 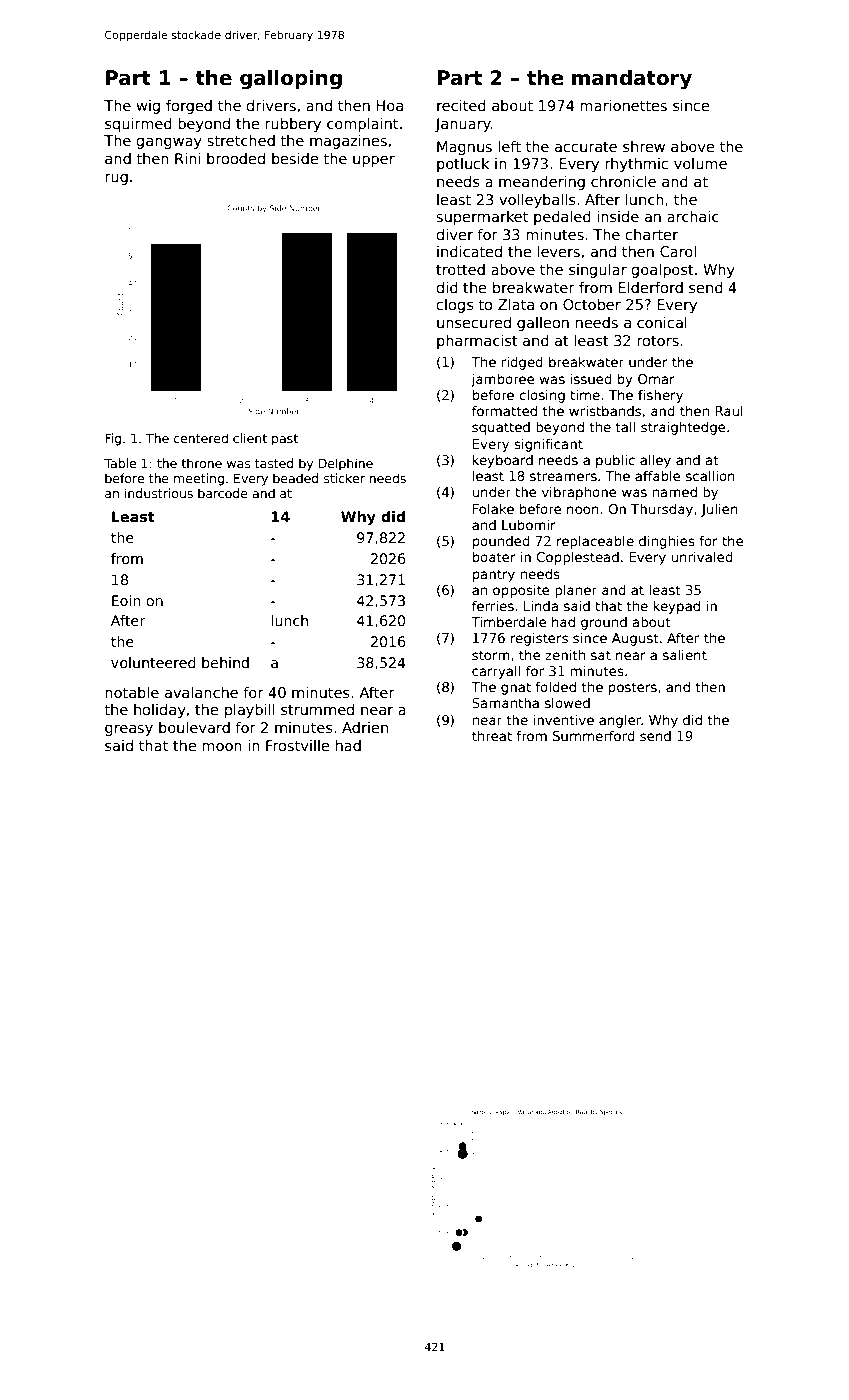 What do you see at coordinates (632, 80) in the image?
I see `mandatory` at bounding box center [632, 80].
